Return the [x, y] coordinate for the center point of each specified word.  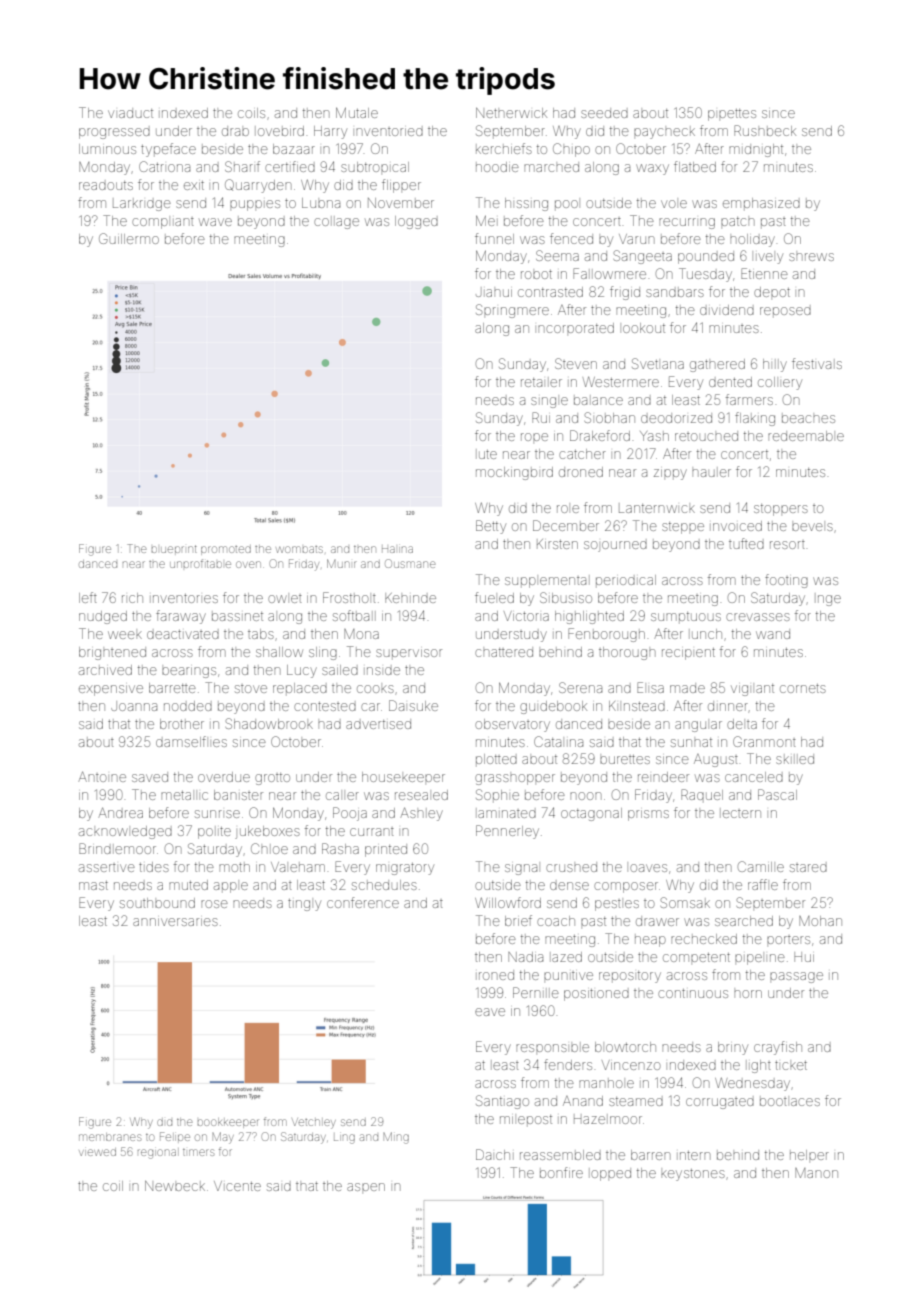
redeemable [806, 436]
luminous [107, 149]
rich [132, 598]
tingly [304, 905]
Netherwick [511, 113]
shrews [811, 257]
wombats [299, 549]
